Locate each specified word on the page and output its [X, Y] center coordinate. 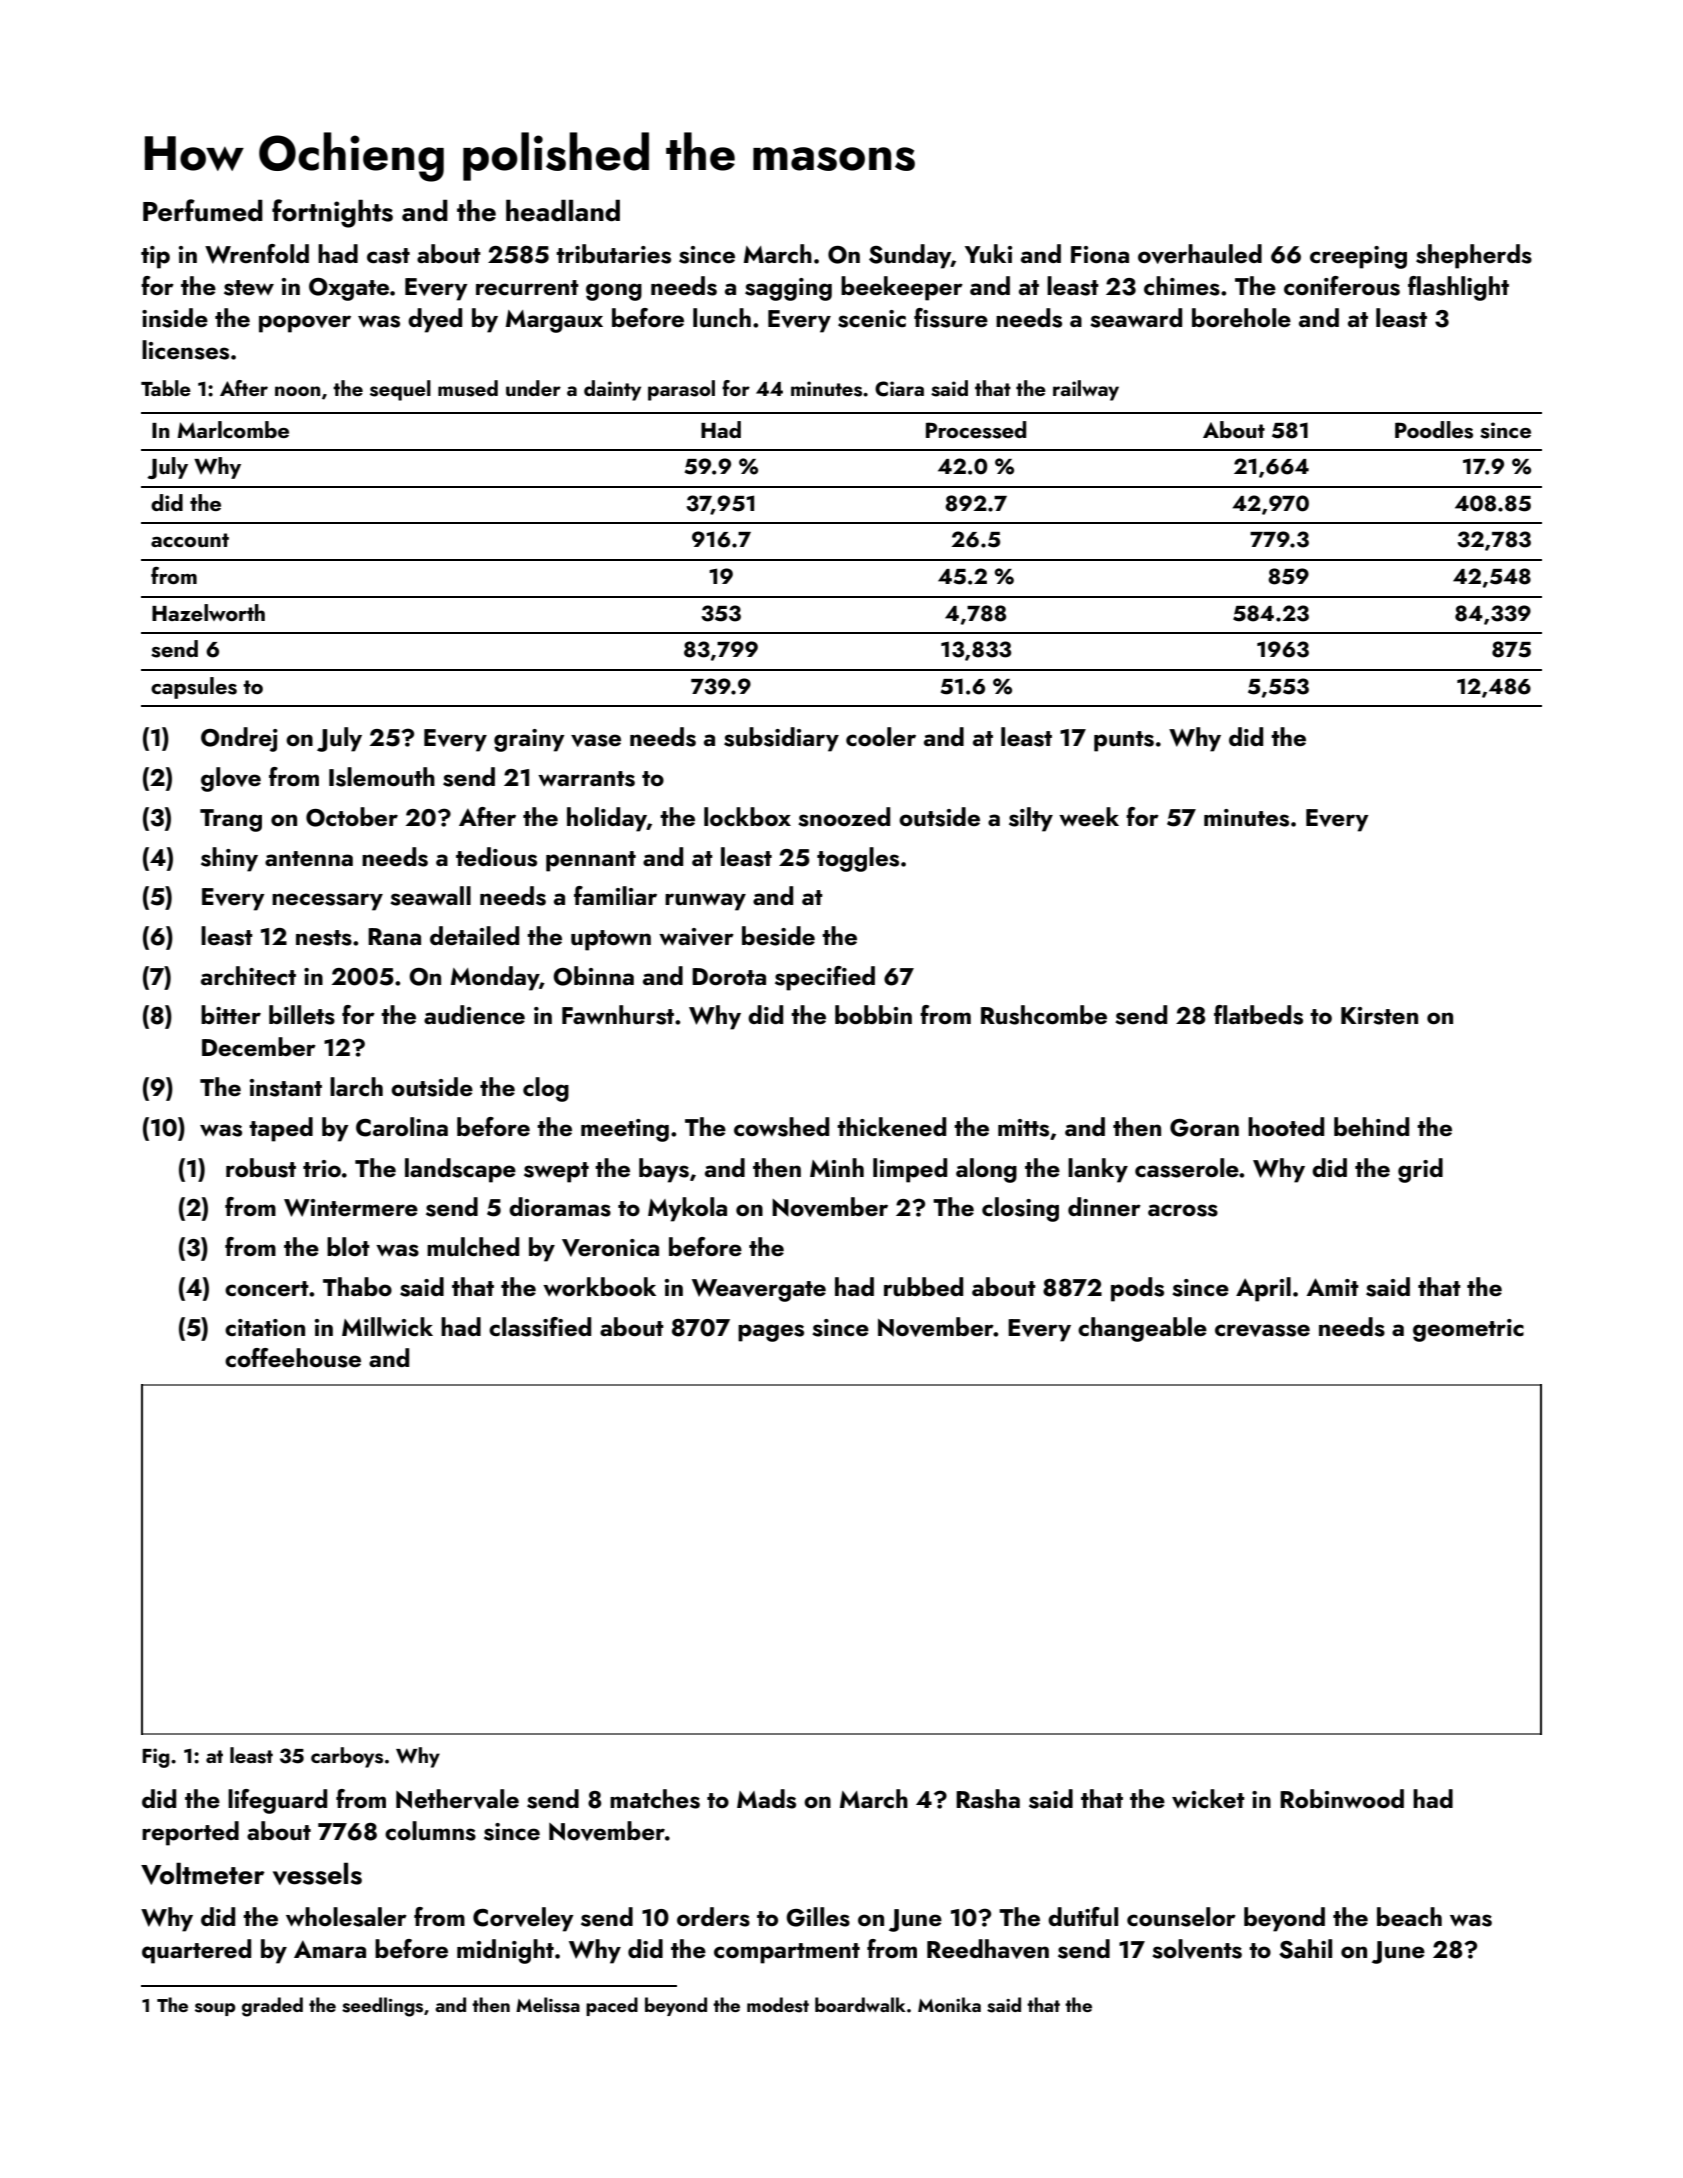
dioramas [560, 1207]
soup [215, 2009]
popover [305, 324]
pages [771, 1333]
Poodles [1434, 430]
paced [612, 2006]
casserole [1187, 1168]
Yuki [988, 254]
